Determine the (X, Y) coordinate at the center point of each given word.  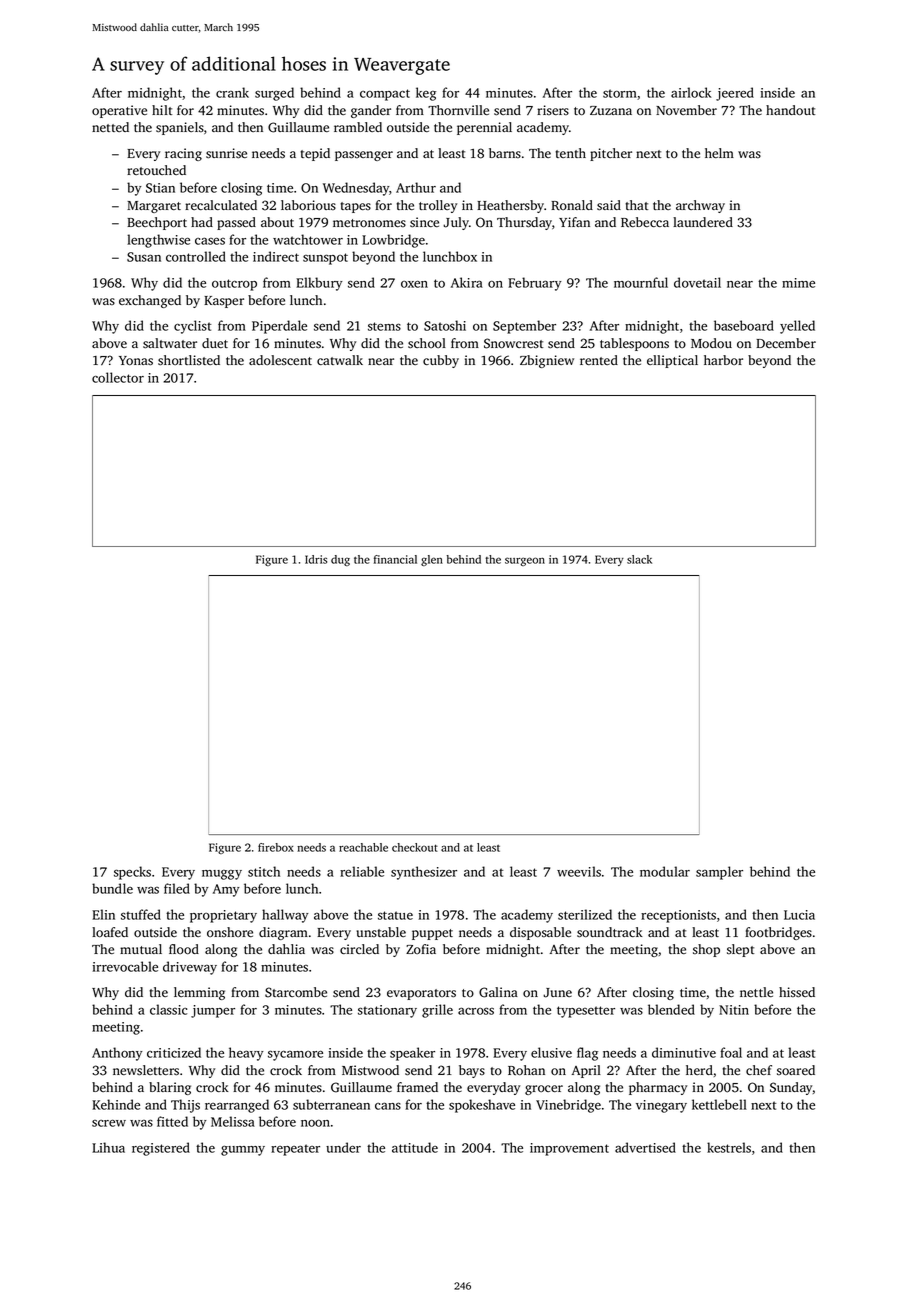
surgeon (525, 561)
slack (639, 559)
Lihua (108, 1147)
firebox (276, 847)
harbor (723, 360)
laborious (308, 205)
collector (118, 377)
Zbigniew (547, 361)
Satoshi (445, 325)
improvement (569, 1149)
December (786, 343)
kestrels (729, 1147)
